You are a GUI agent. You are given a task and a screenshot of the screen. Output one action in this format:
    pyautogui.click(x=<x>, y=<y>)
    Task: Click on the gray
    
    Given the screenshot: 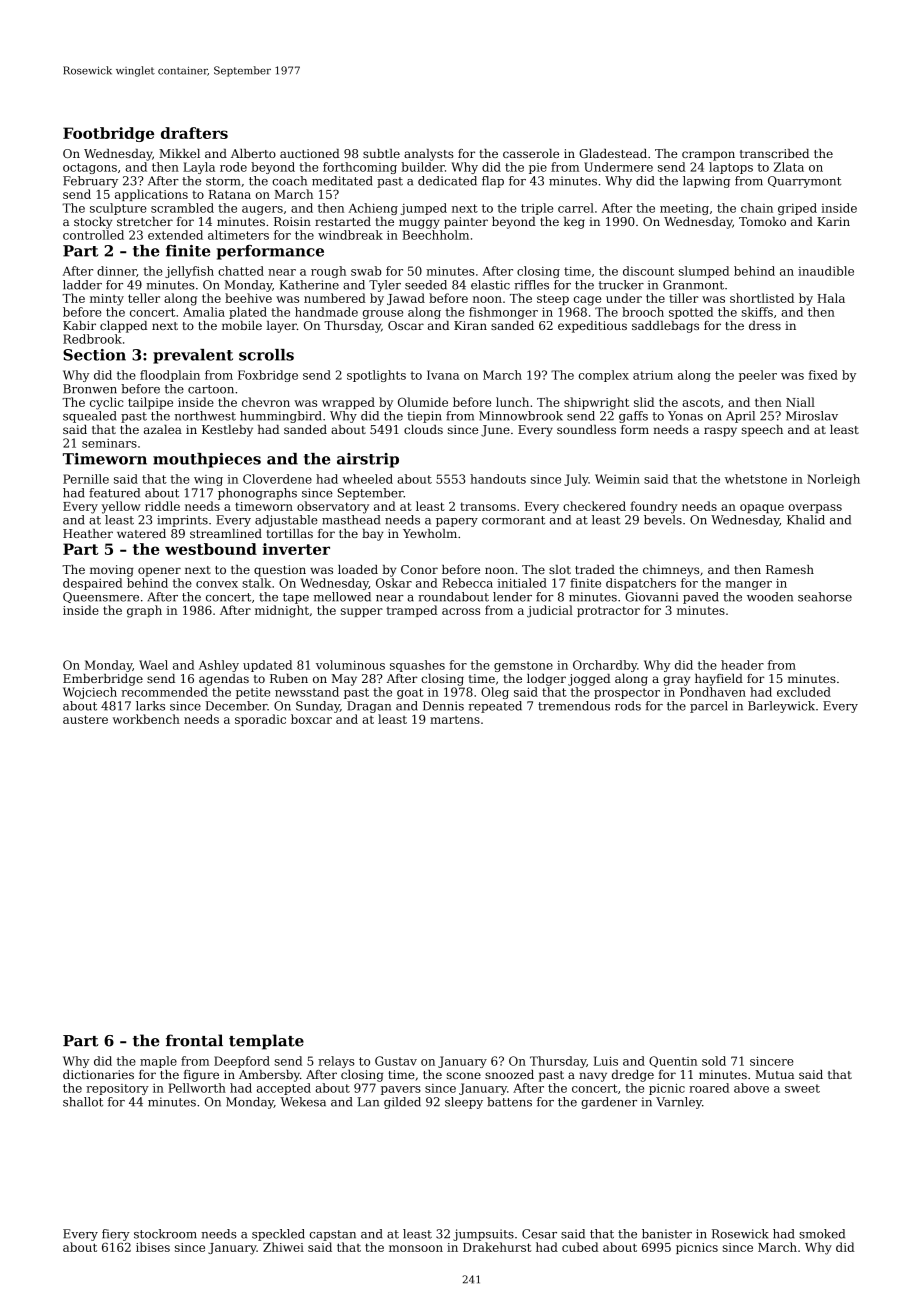 What is the action you would take?
    pyautogui.click(x=676, y=681)
